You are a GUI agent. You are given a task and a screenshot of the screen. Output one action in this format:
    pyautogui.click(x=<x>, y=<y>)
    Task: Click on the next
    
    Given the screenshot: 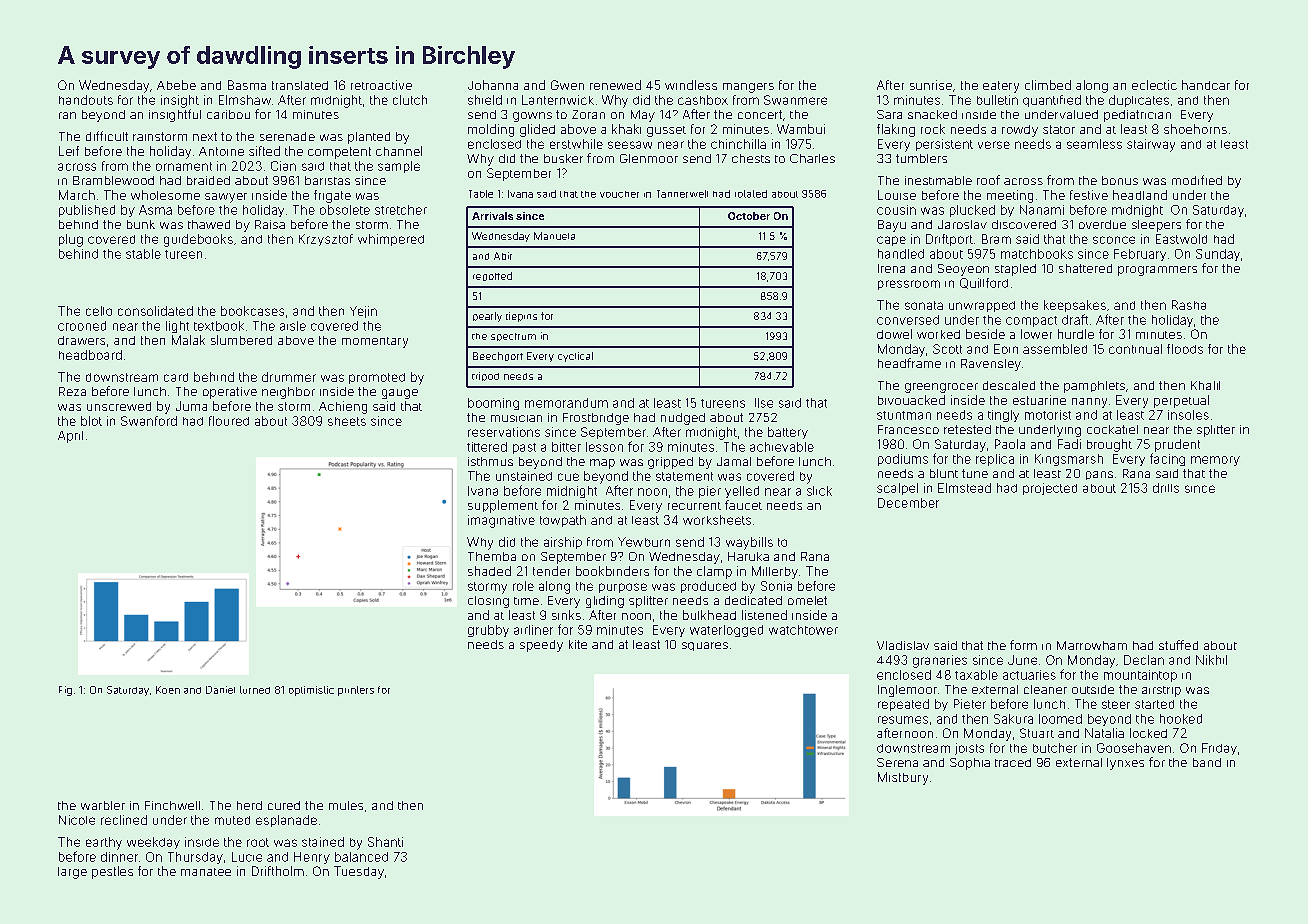 What is the action you would take?
    pyautogui.click(x=205, y=136)
